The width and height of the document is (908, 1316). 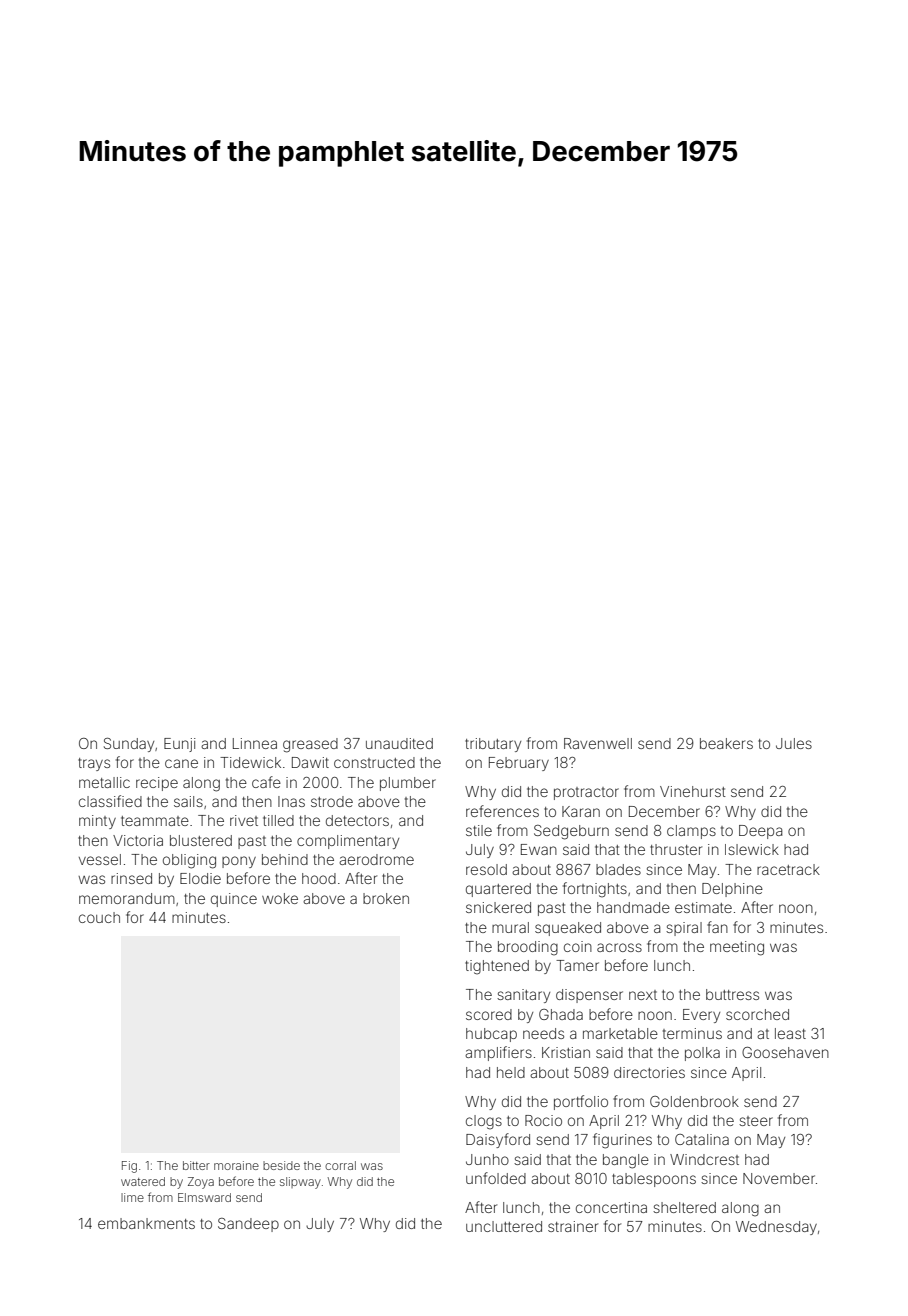 I want to click on Sunday, so click(x=129, y=745).
